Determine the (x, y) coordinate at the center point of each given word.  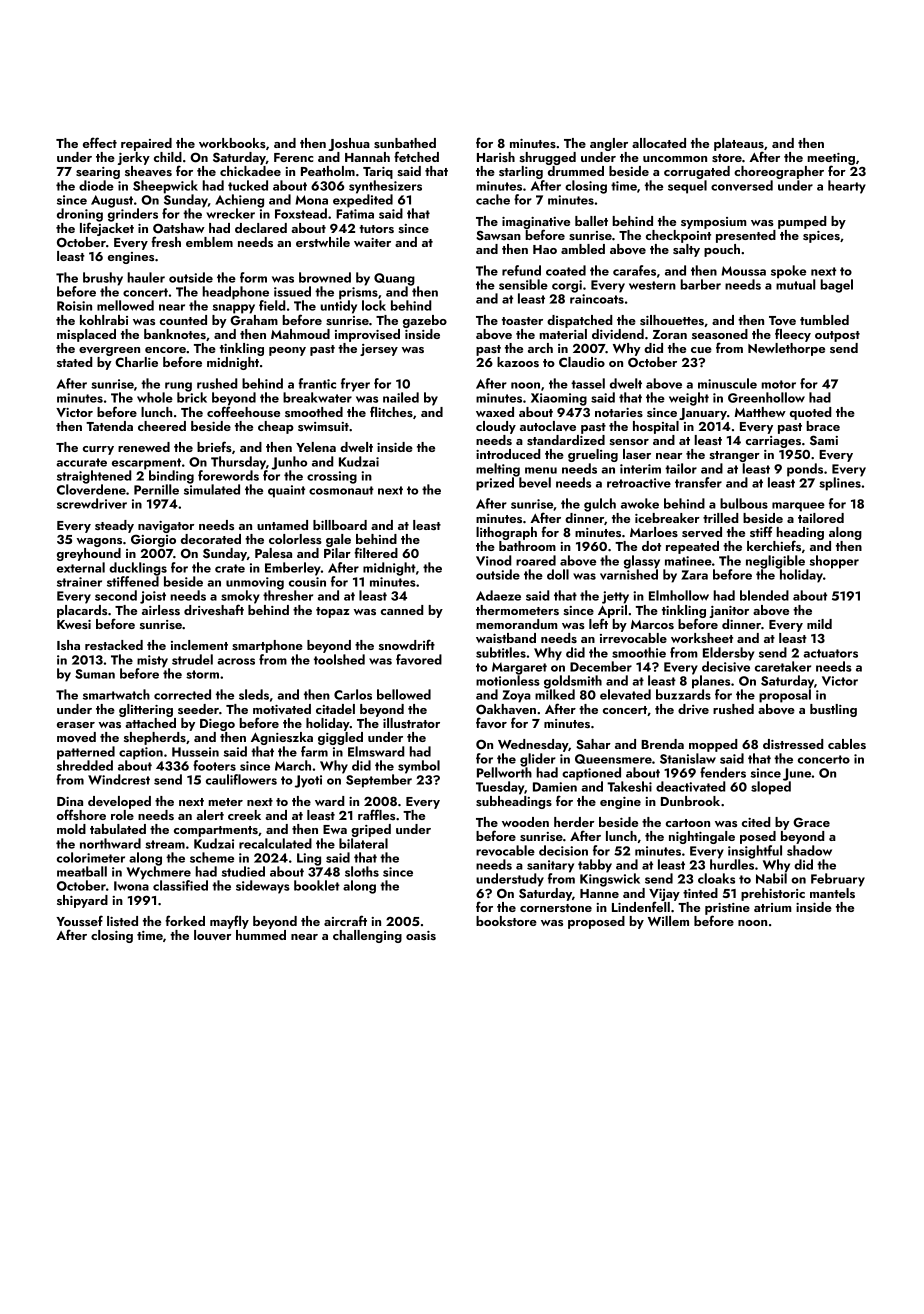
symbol (419, 767)
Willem (668, 921)
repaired (146, 144)
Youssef (79, 920)
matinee (688, 561)
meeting (831, 159)
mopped (713, 745)
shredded (85, 765)
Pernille (156, 489)
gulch (600, 505)
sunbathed (405, 143)
